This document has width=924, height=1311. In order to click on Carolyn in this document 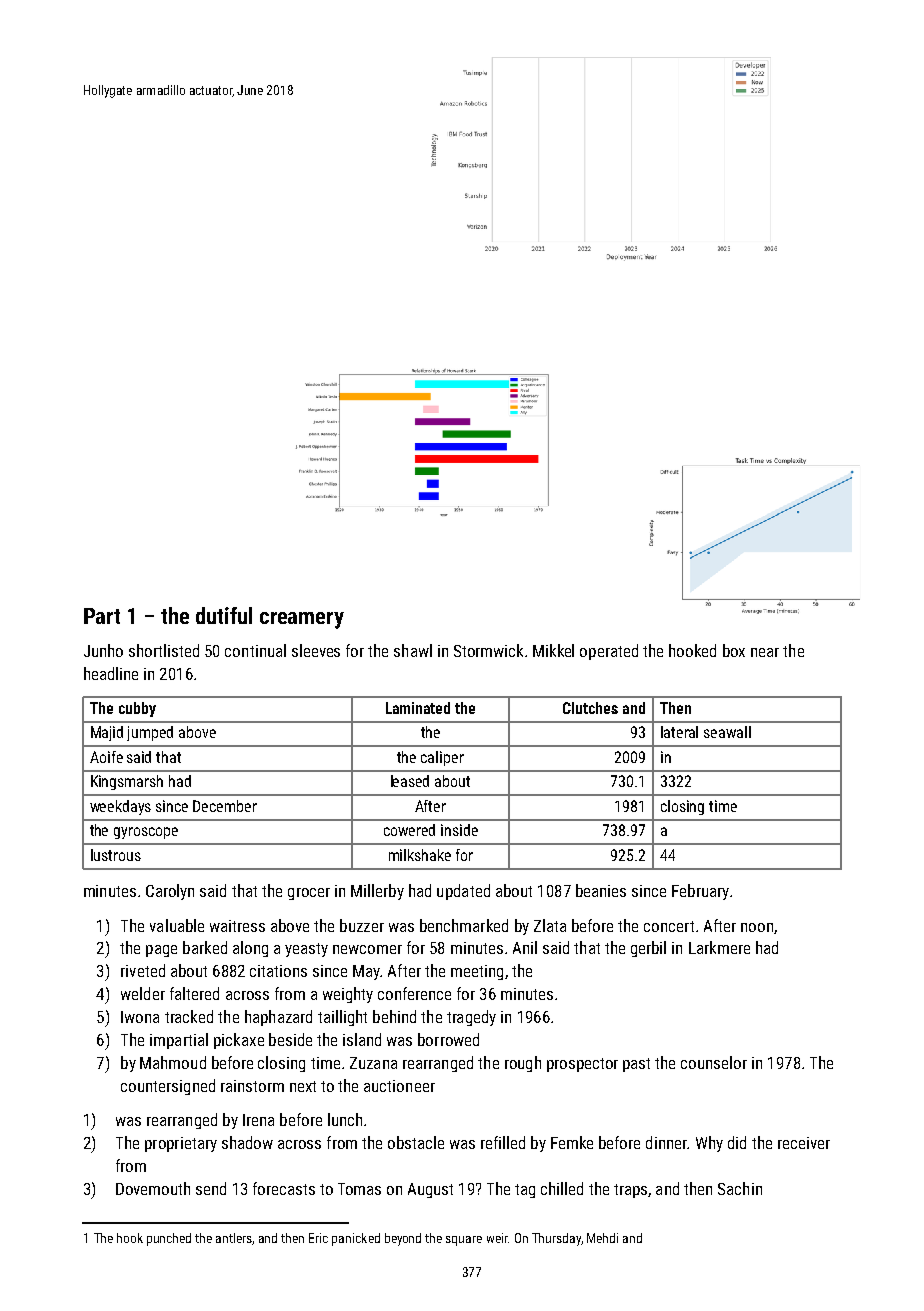, I will do `click(170, 892)`.
